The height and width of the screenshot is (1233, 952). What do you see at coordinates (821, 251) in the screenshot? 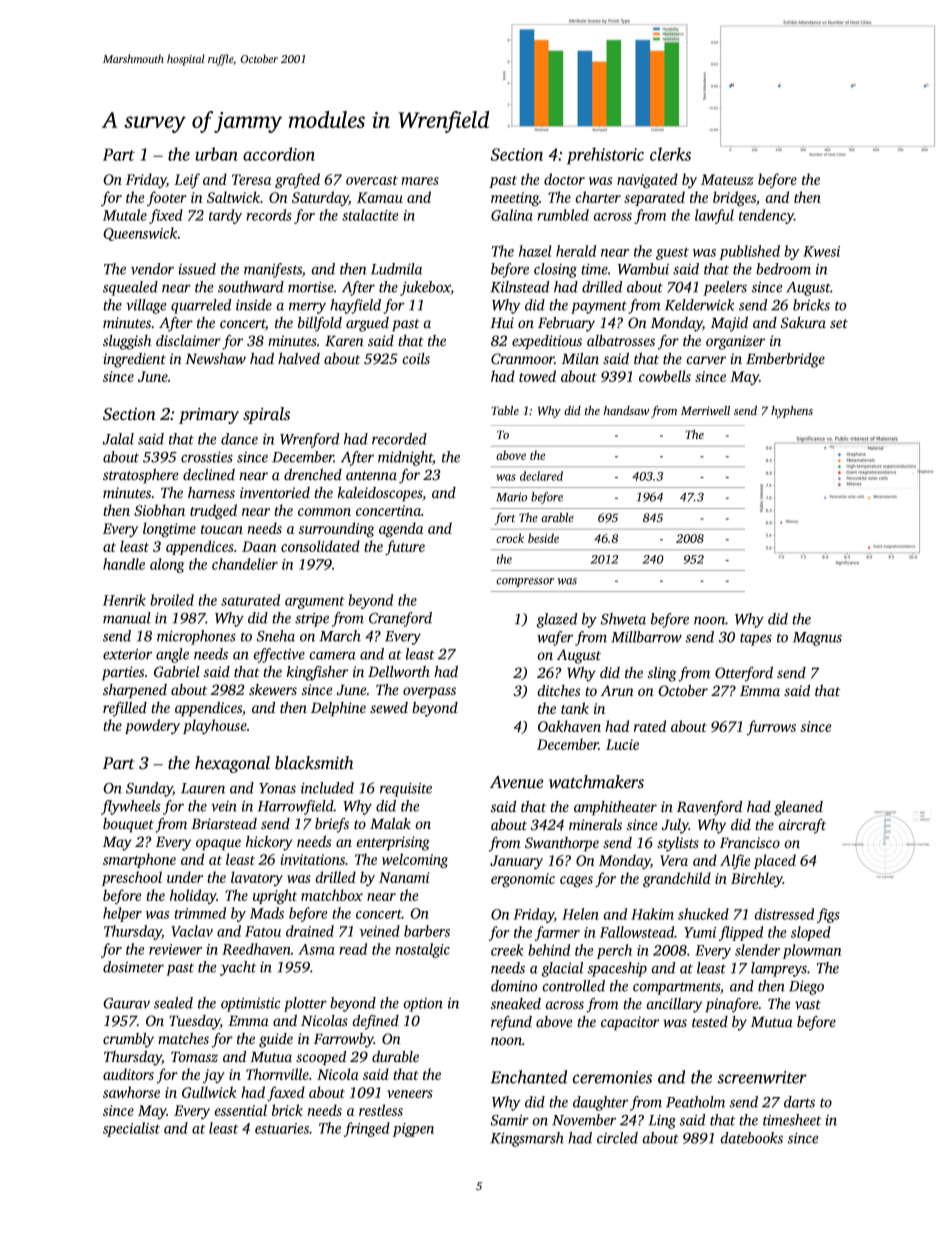
I see `Kwesi` at bounding box center [821, 251].
